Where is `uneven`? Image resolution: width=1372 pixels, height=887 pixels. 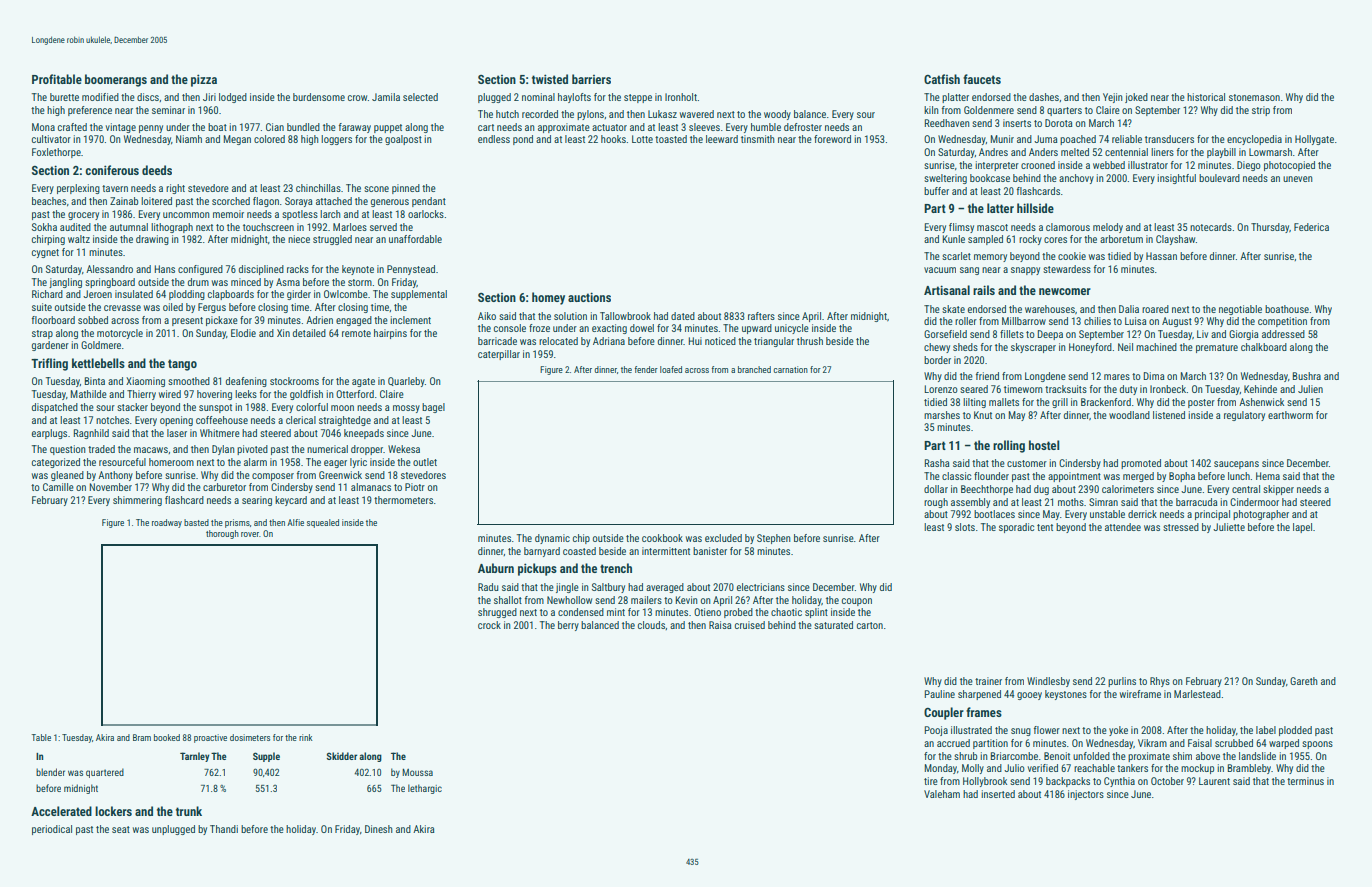 uneven is located at coordinates (1298, 179).
